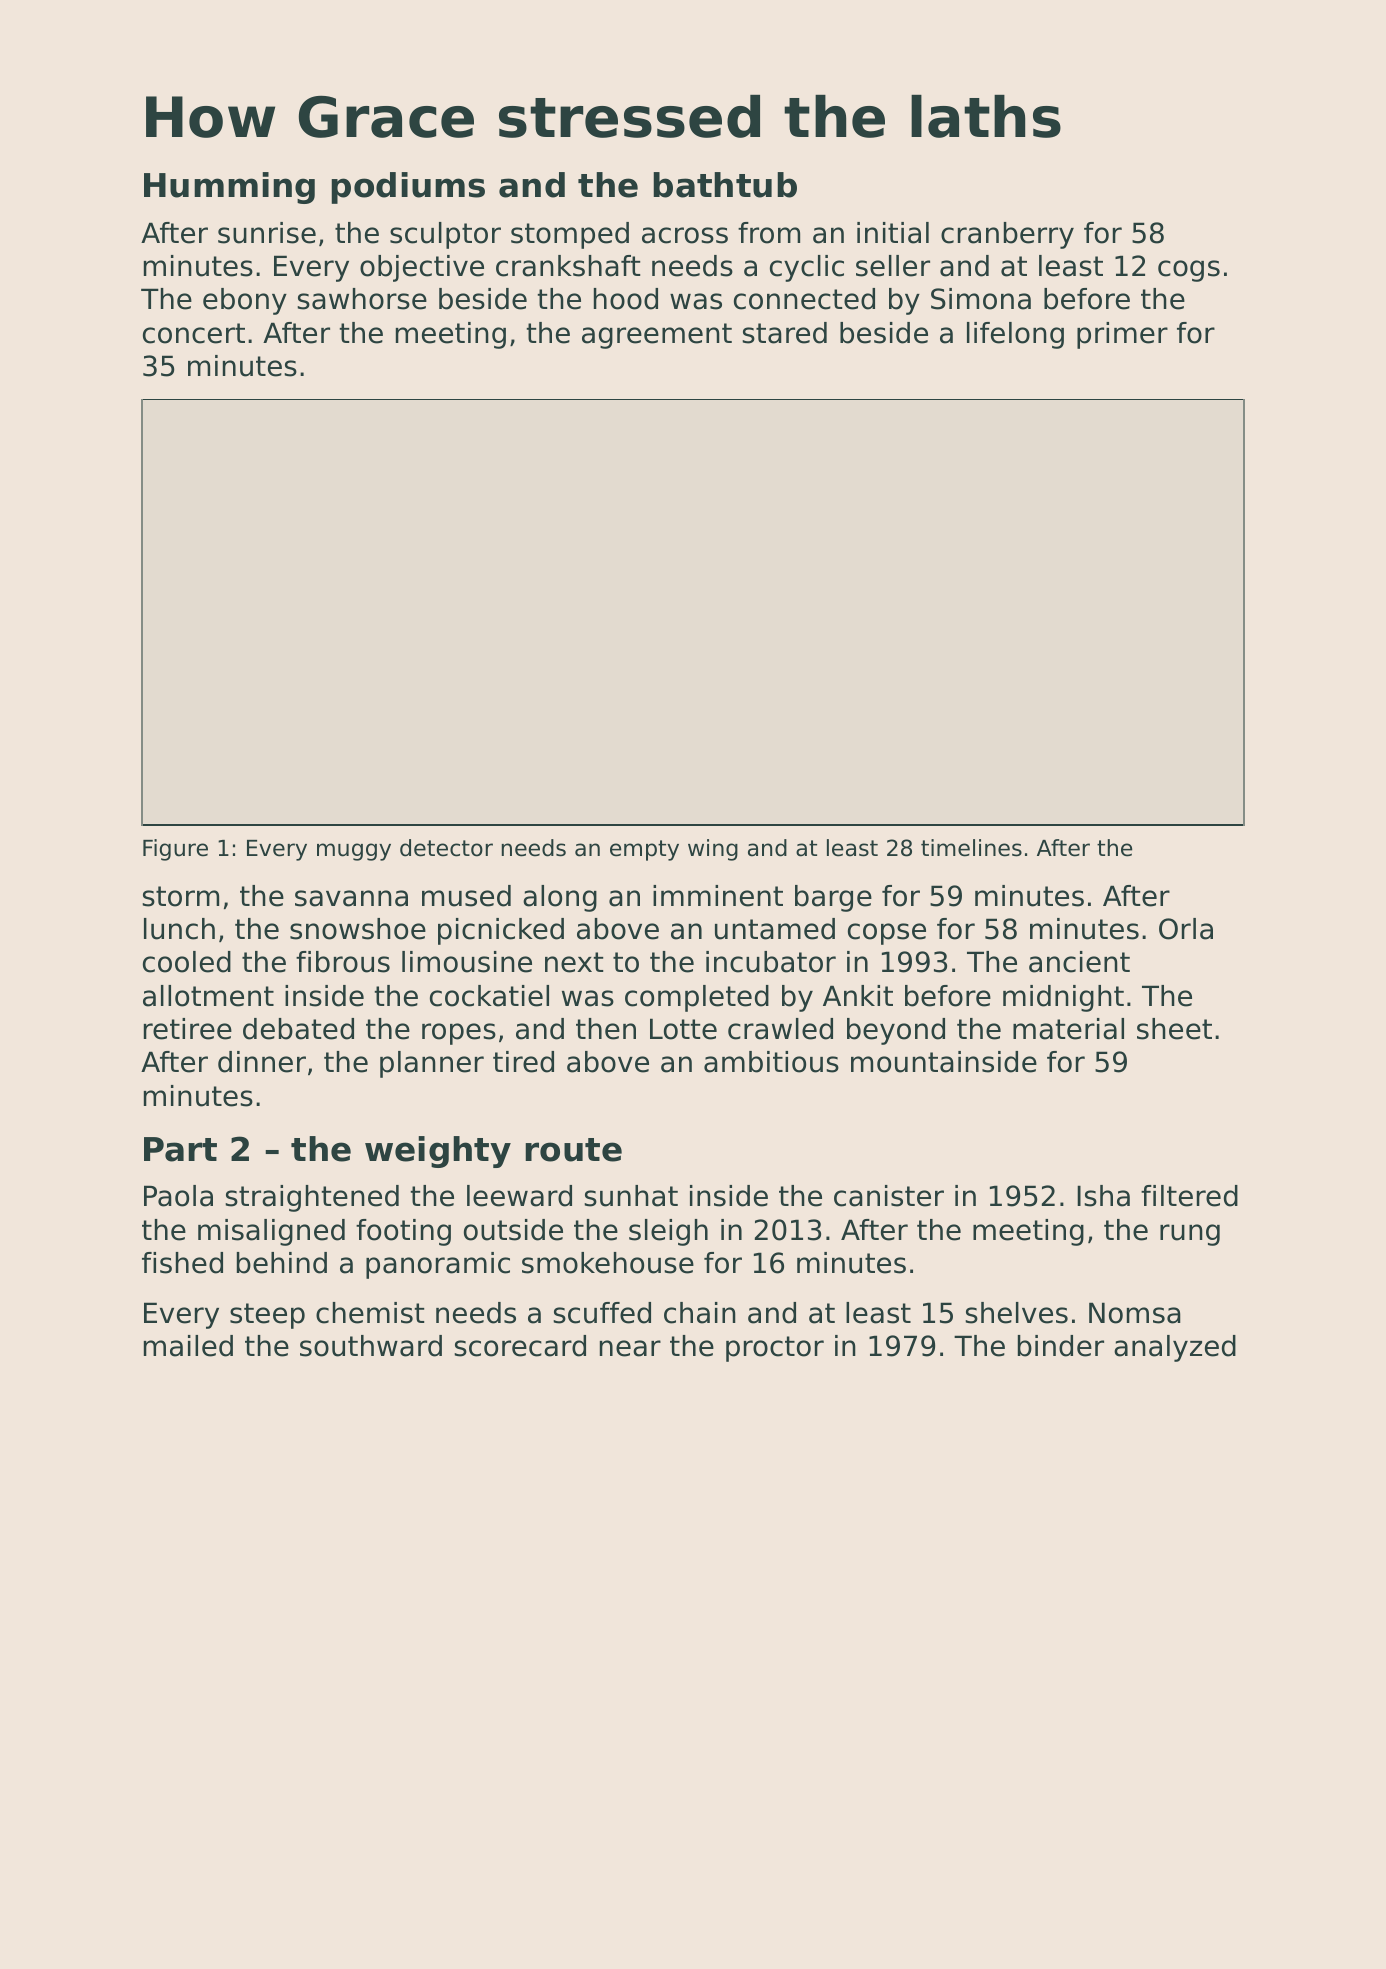 The width and height of the screenshot is (1386, 1969). I want to click on concert, so click(194, 333).
